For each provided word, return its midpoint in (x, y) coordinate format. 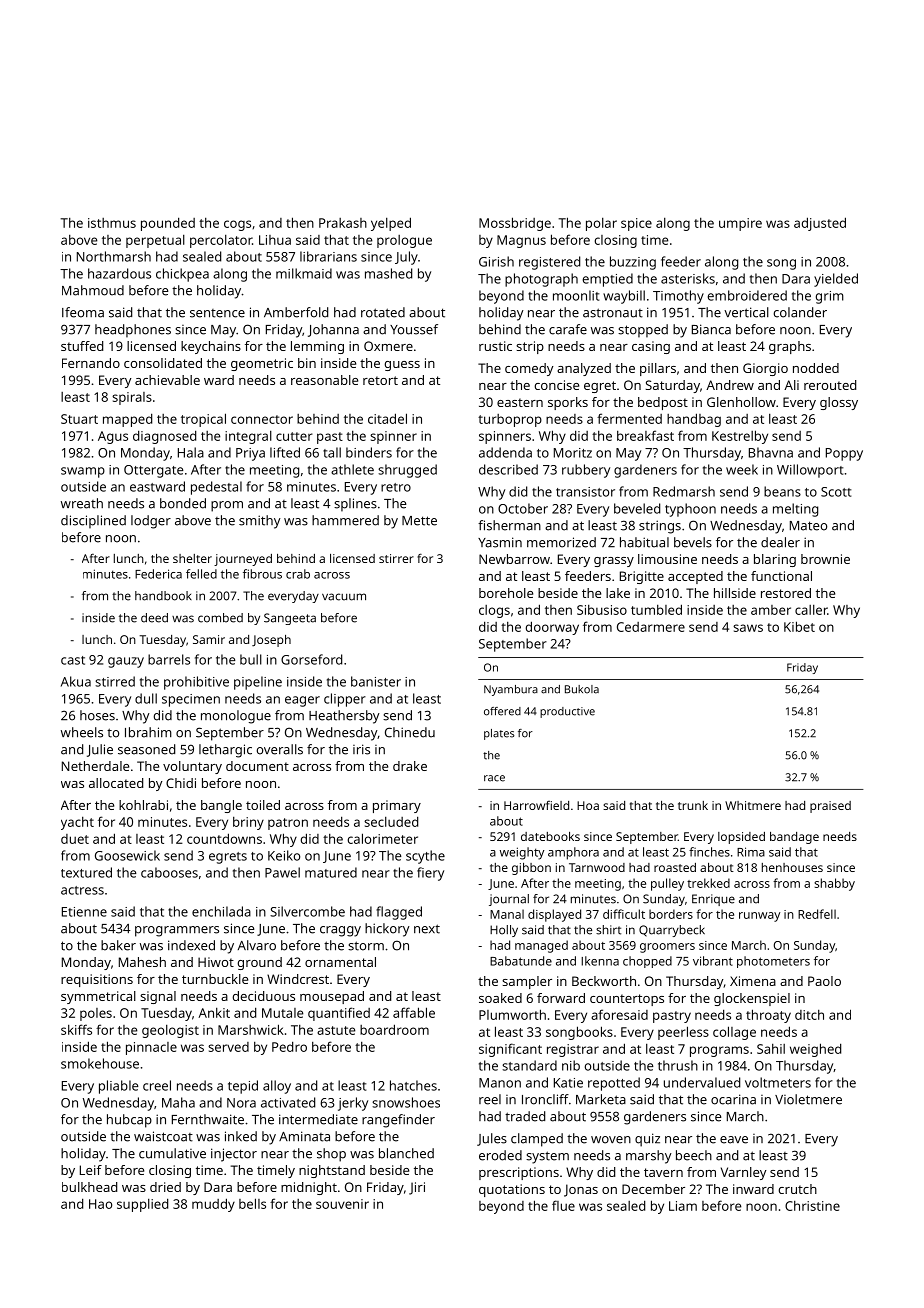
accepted (695, 577)
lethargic (225, 751)
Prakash (343, 223)
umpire (740, 224)
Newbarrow (514, 559)
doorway (552, 628)
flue (563, 1205)
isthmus (112, 223)
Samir (209, 639)
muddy (213, 1205)
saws (748, 628)
